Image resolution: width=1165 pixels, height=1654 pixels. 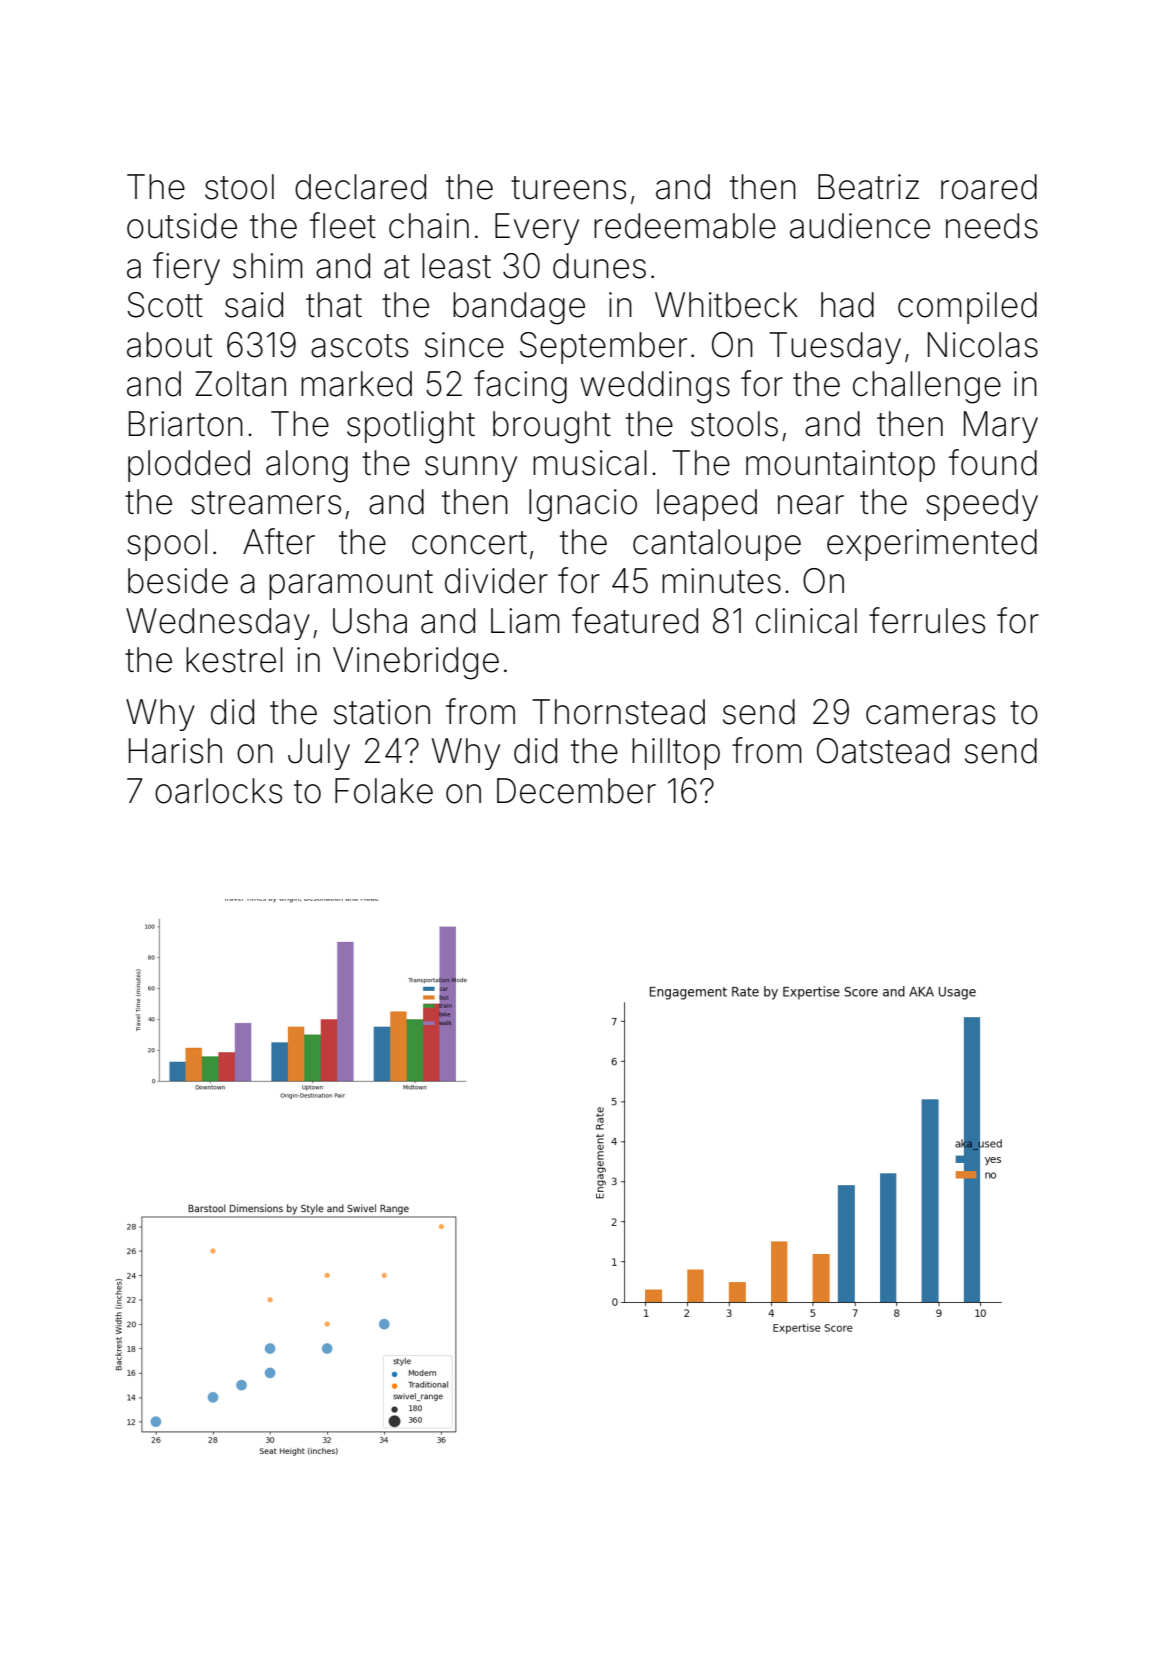 What do you see at coordinates (635, 620) in the image?
I see `featured` at bounding box center [635, 620].
